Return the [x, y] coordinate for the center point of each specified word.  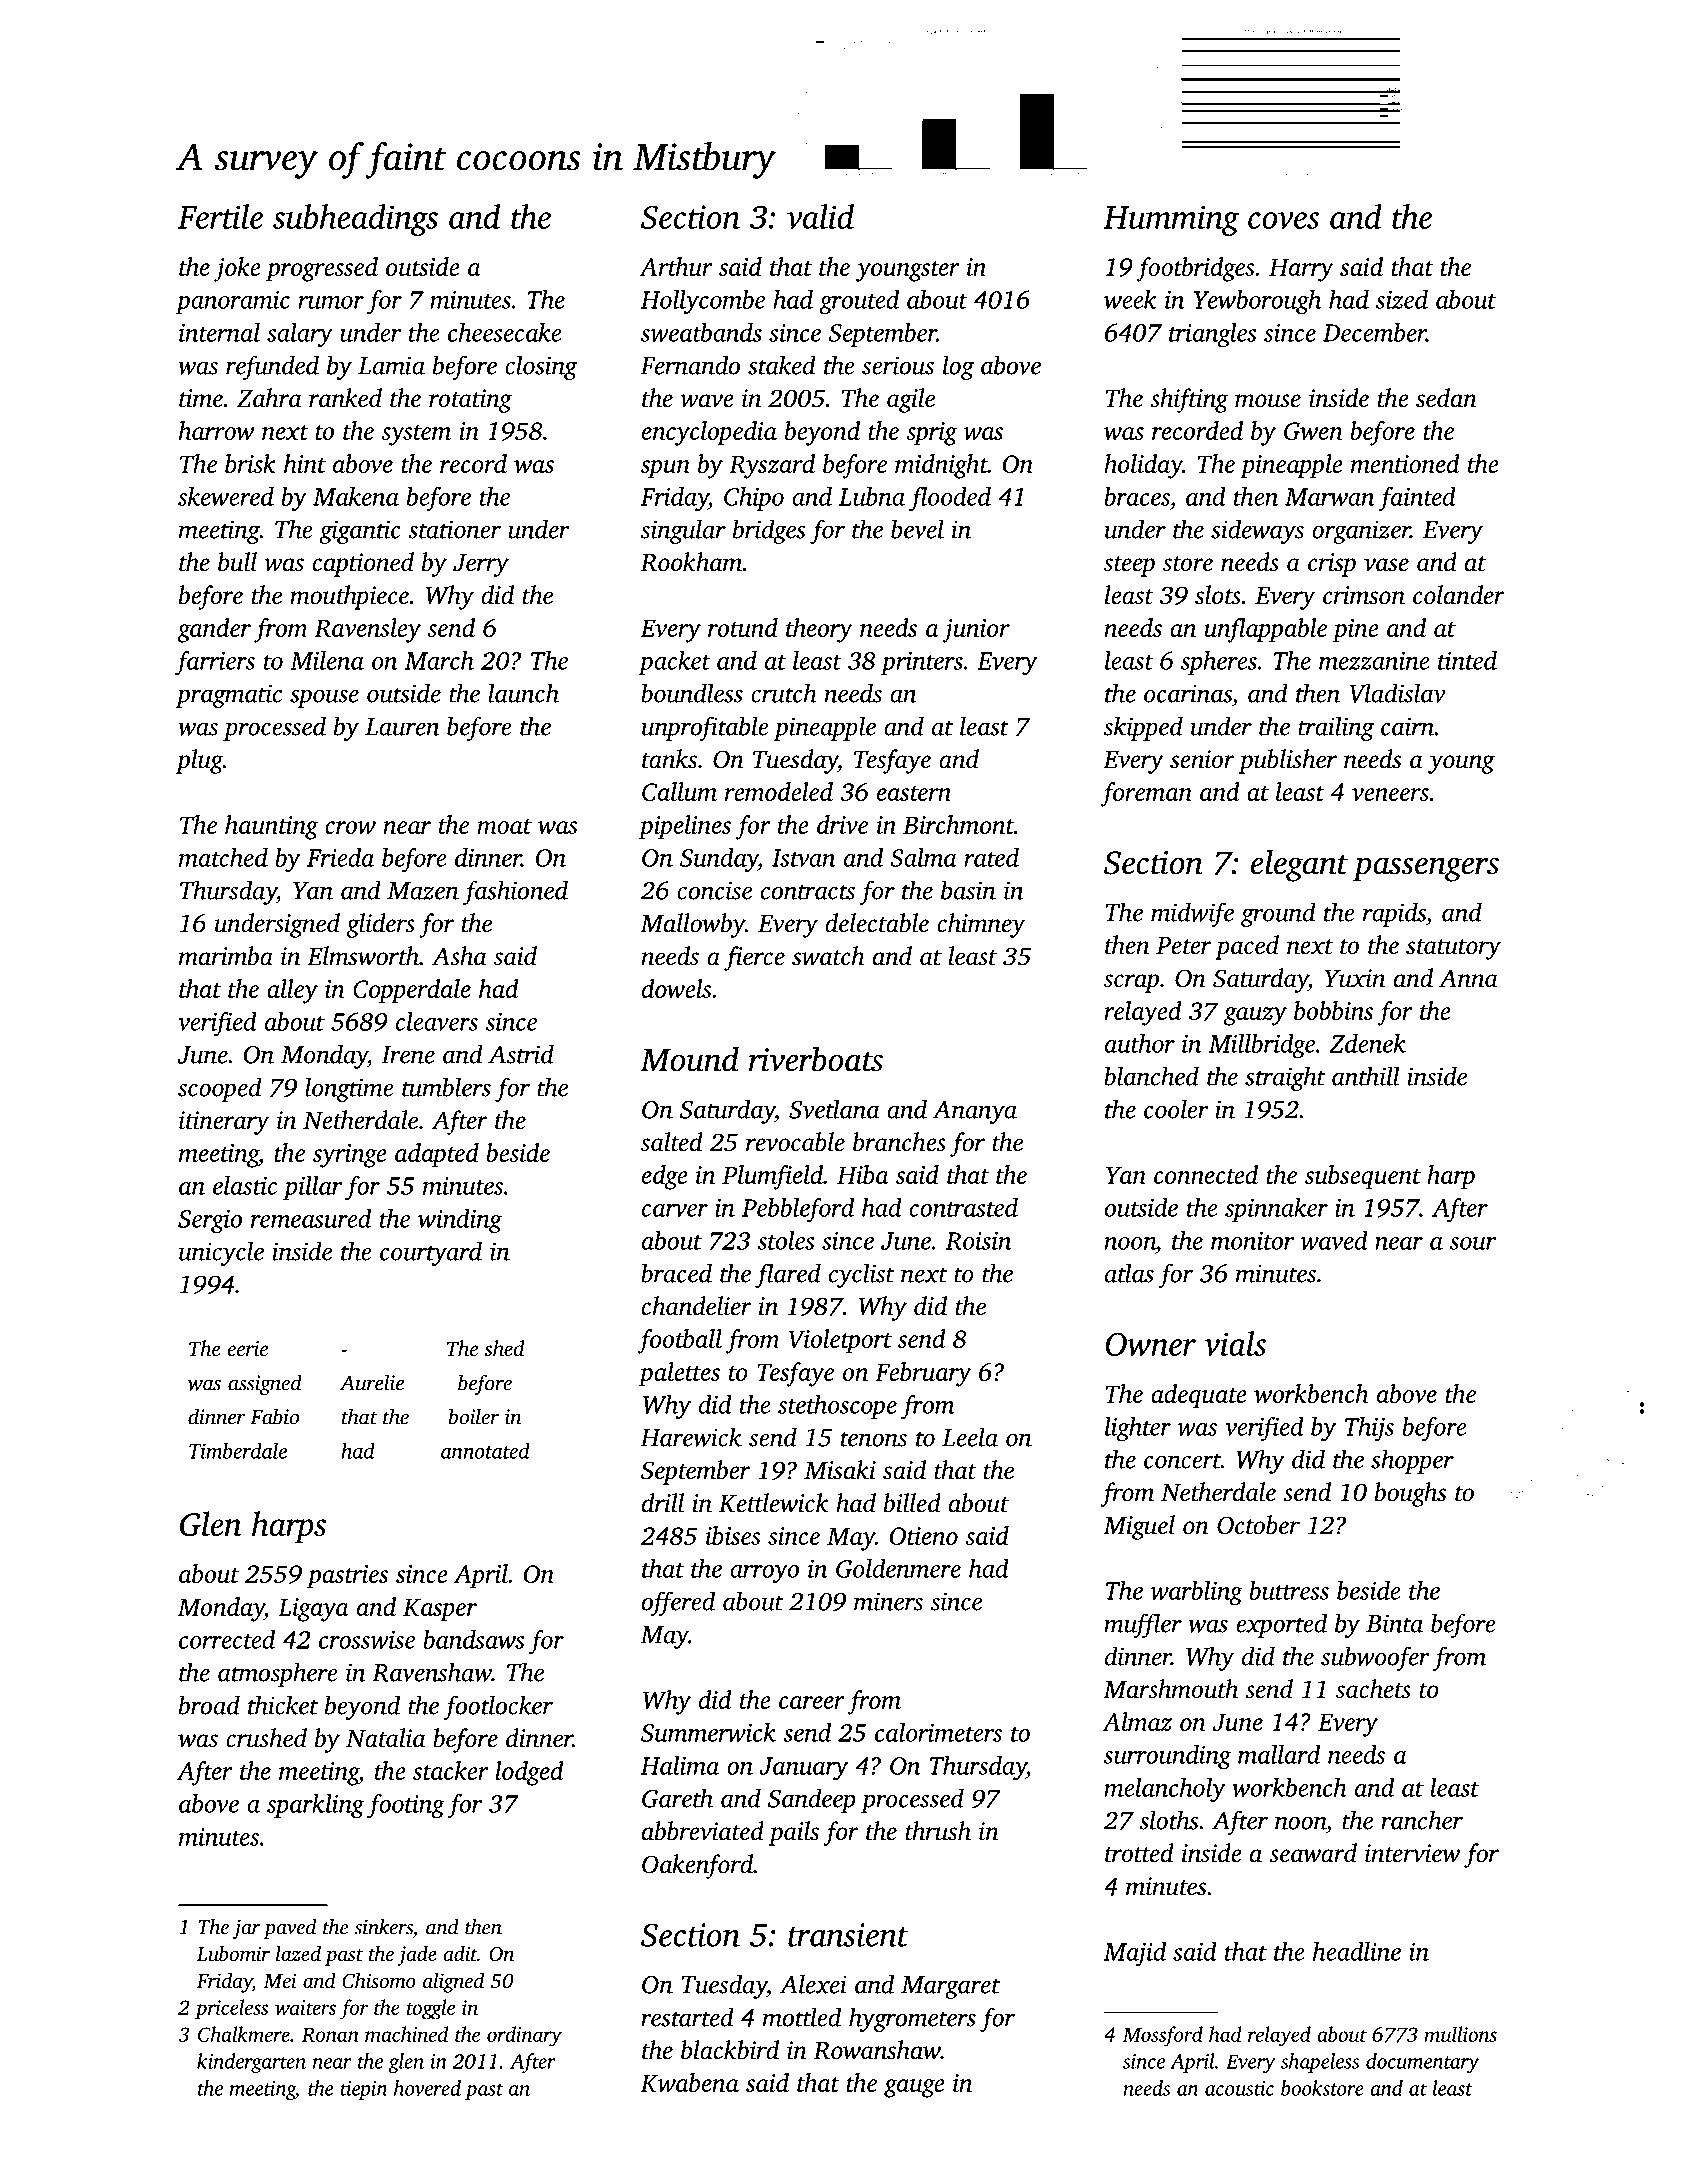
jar [246, 1929]
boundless [692, 693]
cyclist [861, 1275]
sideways [1257, 531]
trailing [1336, 728]
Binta [1394, 1623]
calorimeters [938, 1732]
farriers [215, 663]
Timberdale [238, 1451]
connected [1206, 1174]
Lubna [872, 496]
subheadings [355, 220]
